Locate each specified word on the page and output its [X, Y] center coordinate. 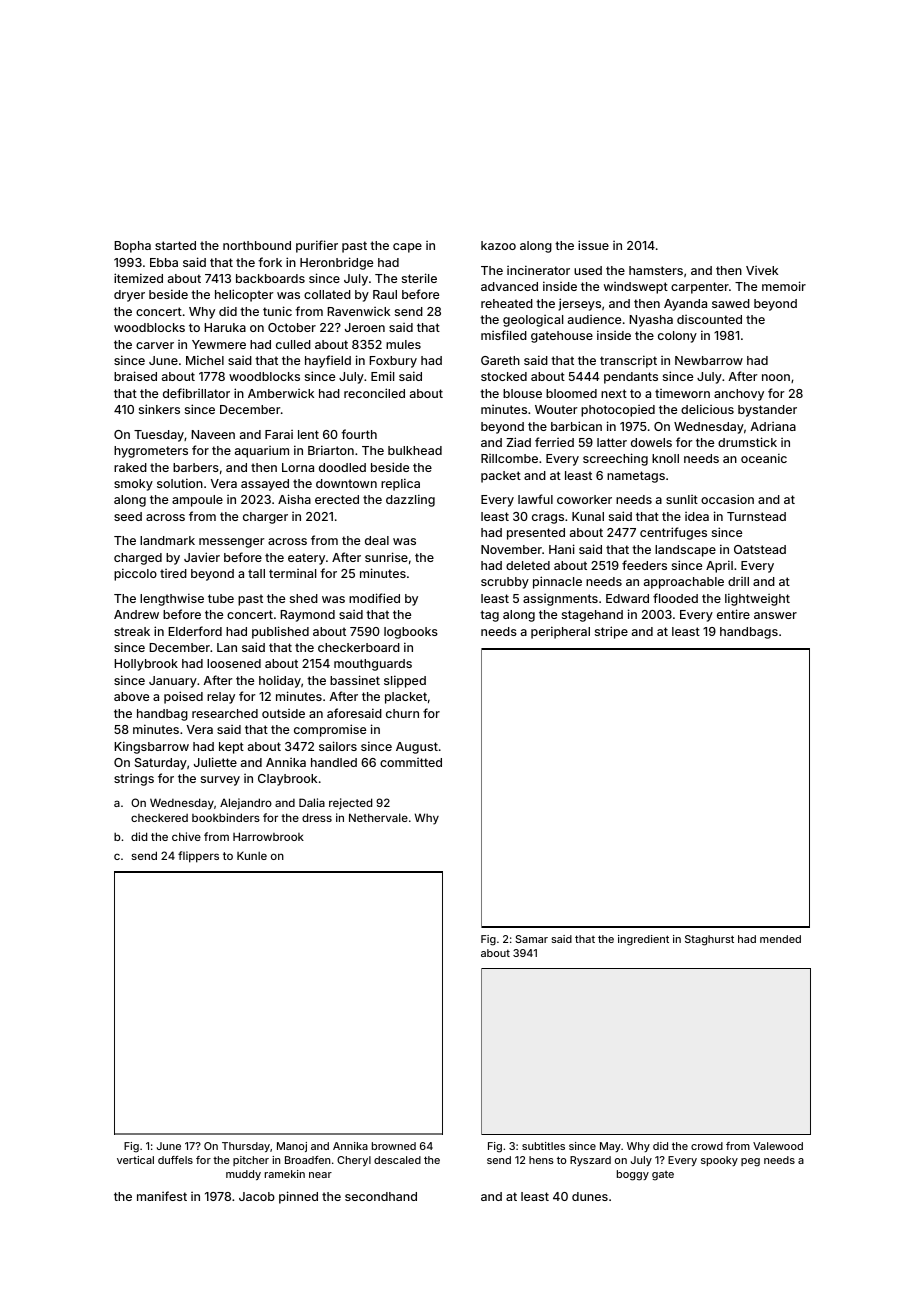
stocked [504, 376]
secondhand [381, 1196]
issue [593, 245]
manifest [162, 1196]
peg [750, 1162]
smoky [133, 485]
